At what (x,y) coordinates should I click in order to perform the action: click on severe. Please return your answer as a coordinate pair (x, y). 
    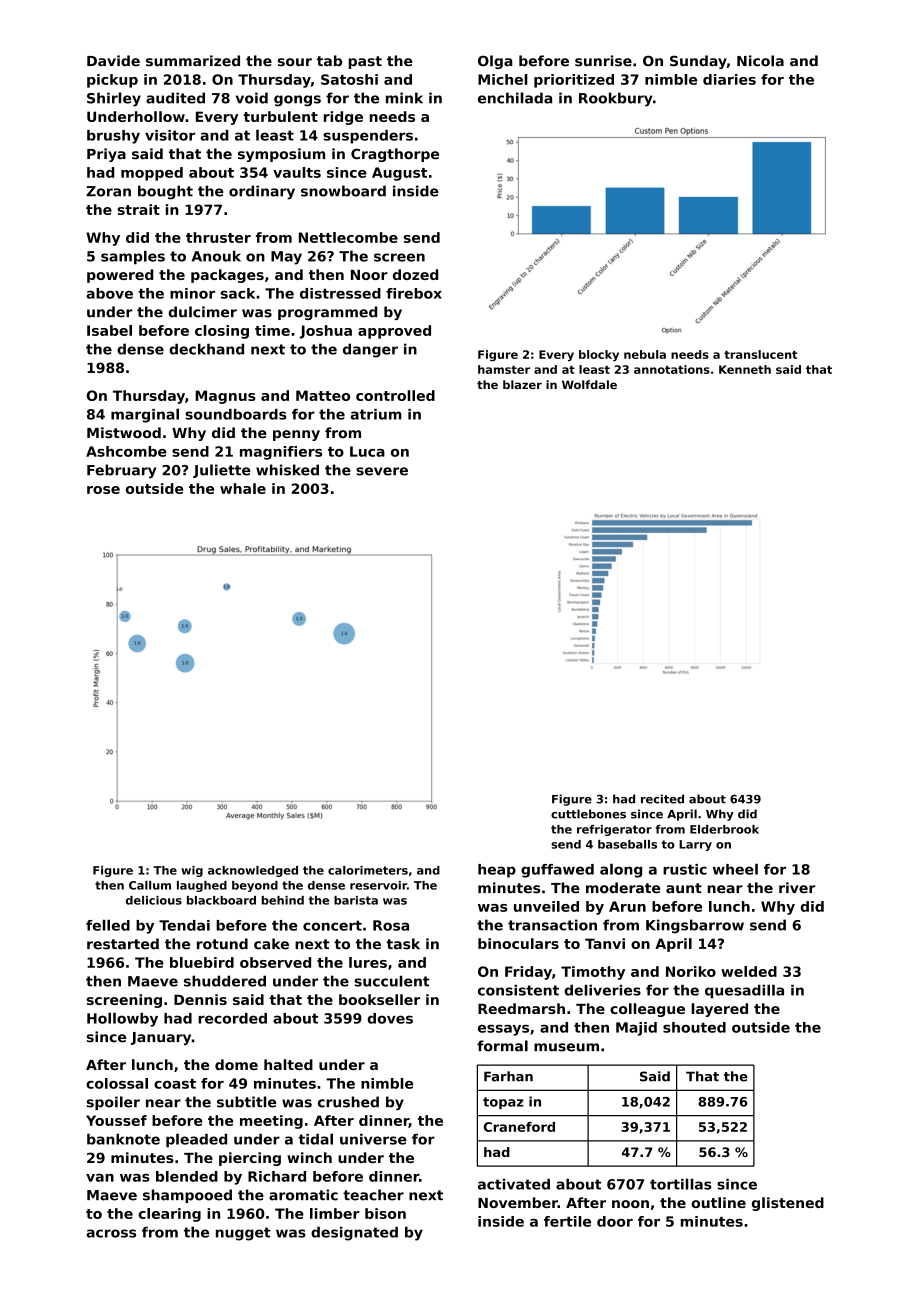
    Looking at the image, I should click on (382, 471).
